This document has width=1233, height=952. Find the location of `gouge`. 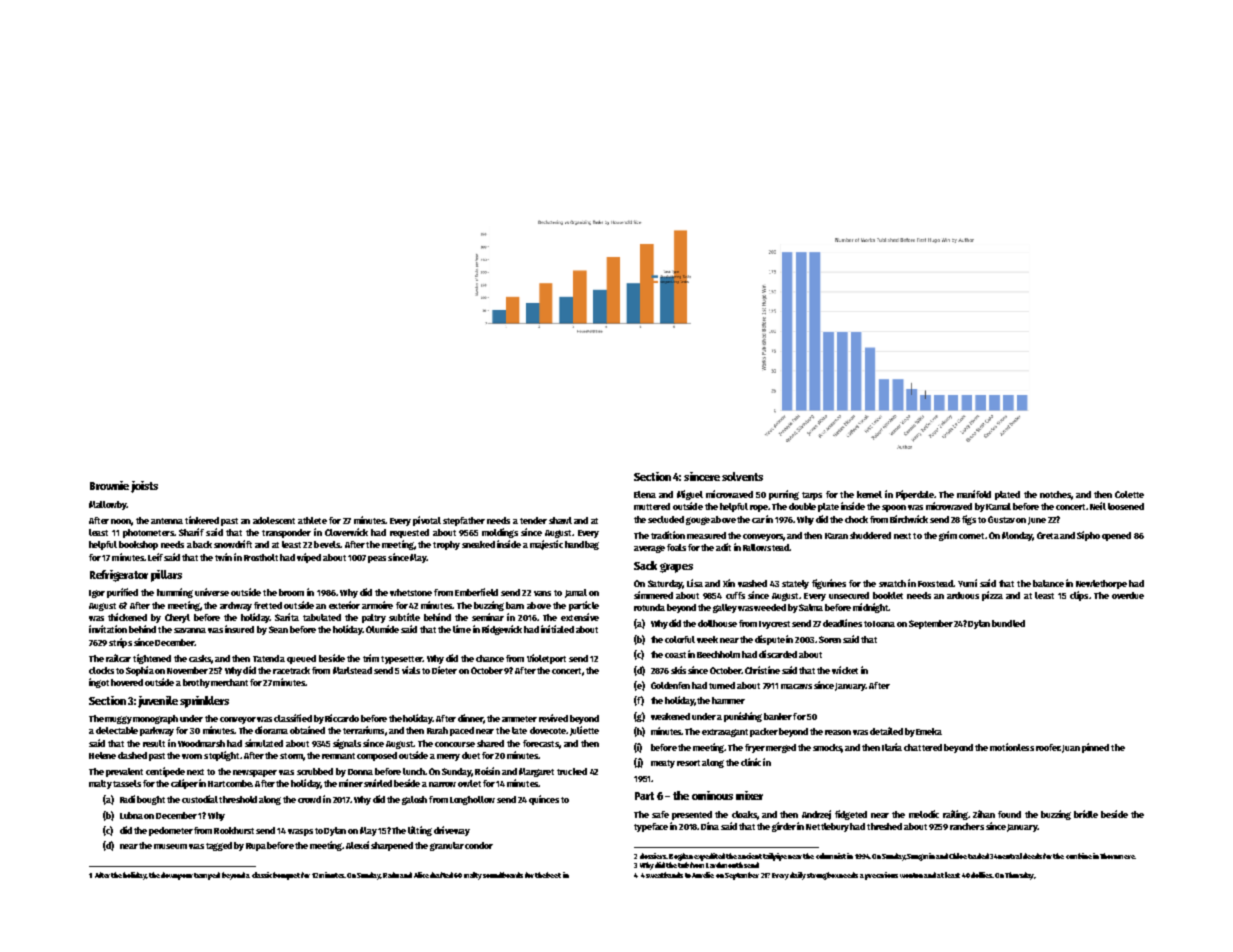

gouge is located at coordinates (698, 521).
